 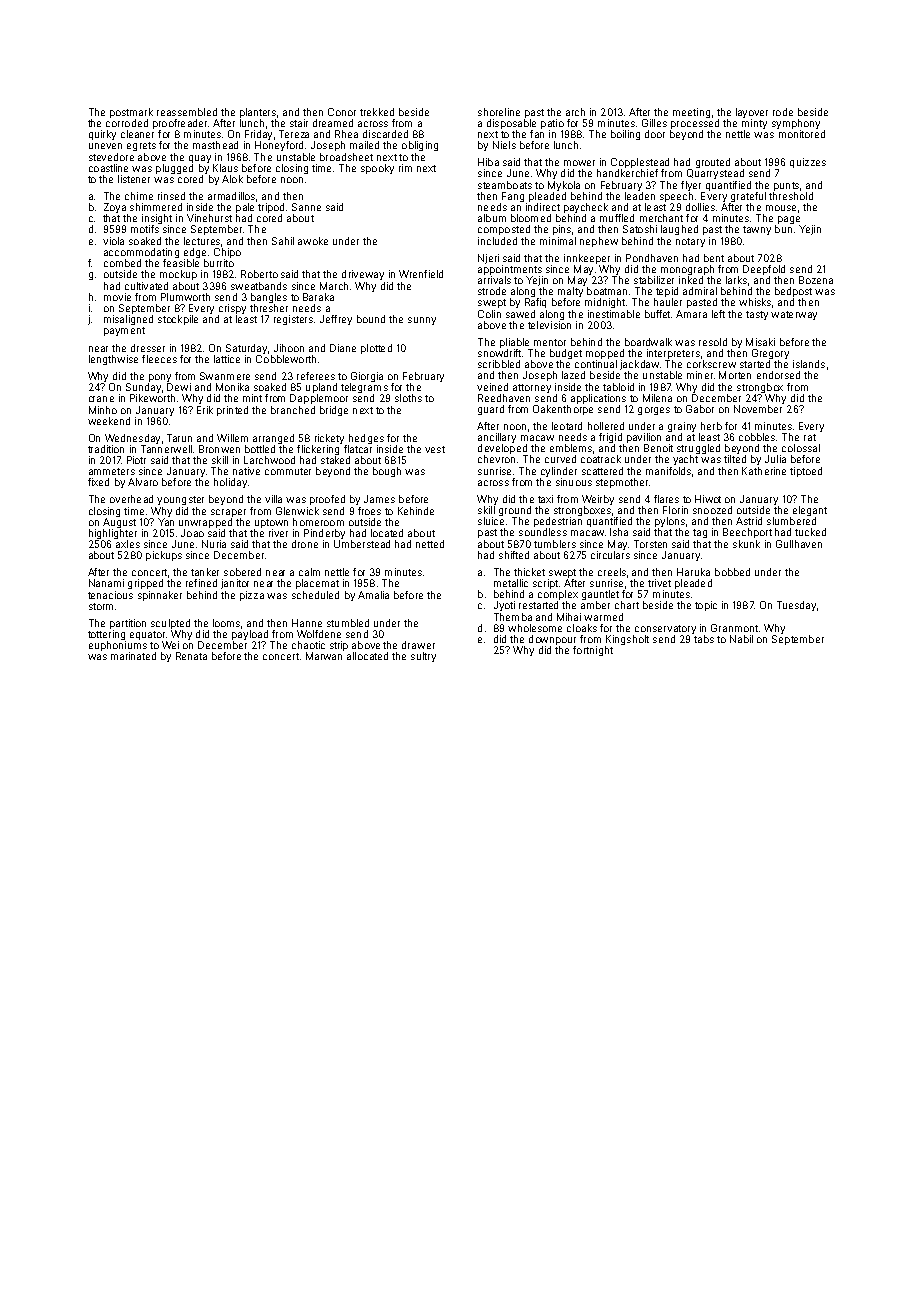 What do you see at coordinates (499, 112) in the screenshot?
I see `shoreline` at bounding box center [499, 112].
